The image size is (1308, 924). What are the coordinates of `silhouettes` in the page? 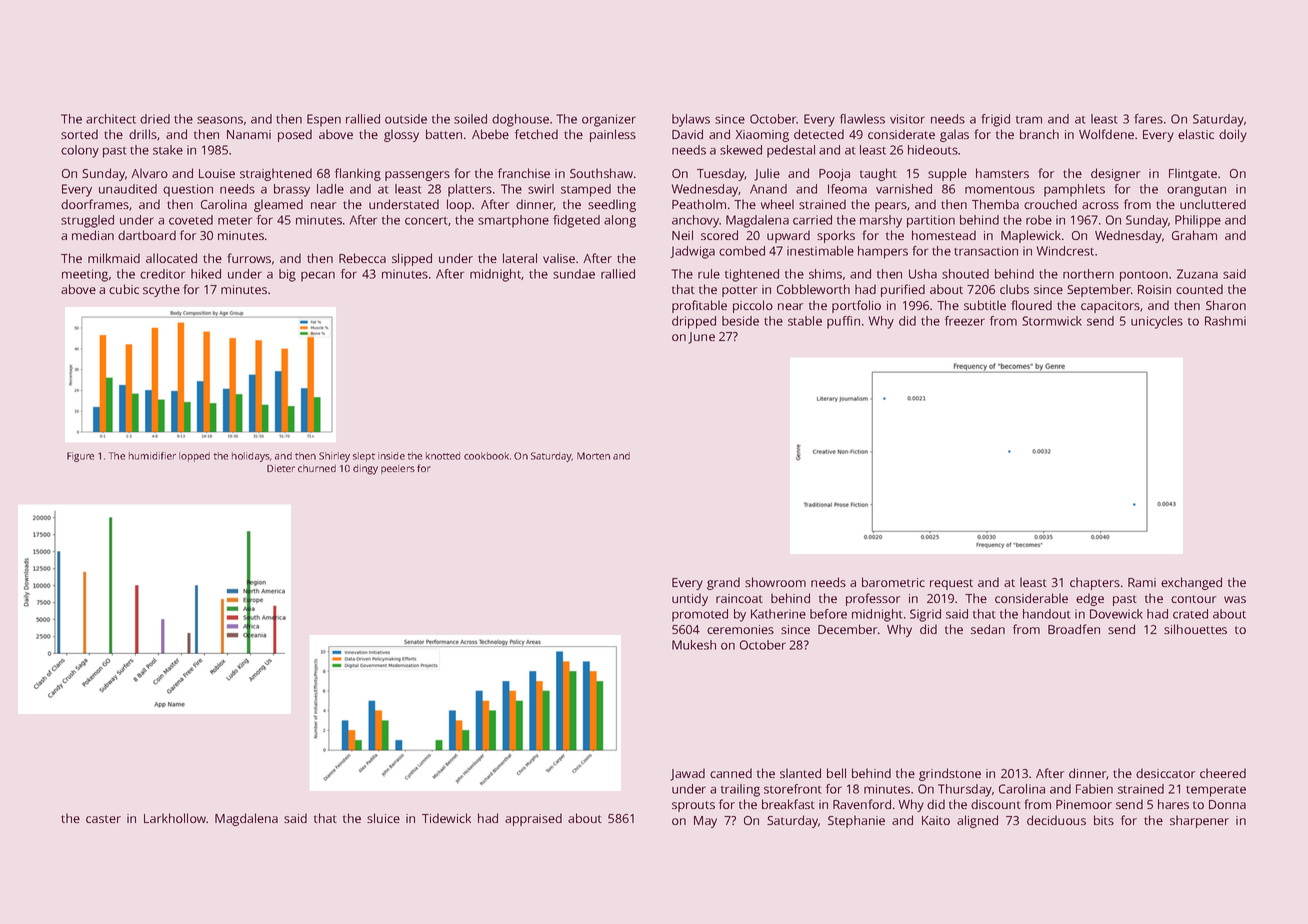 It's located at (1195, 629).
